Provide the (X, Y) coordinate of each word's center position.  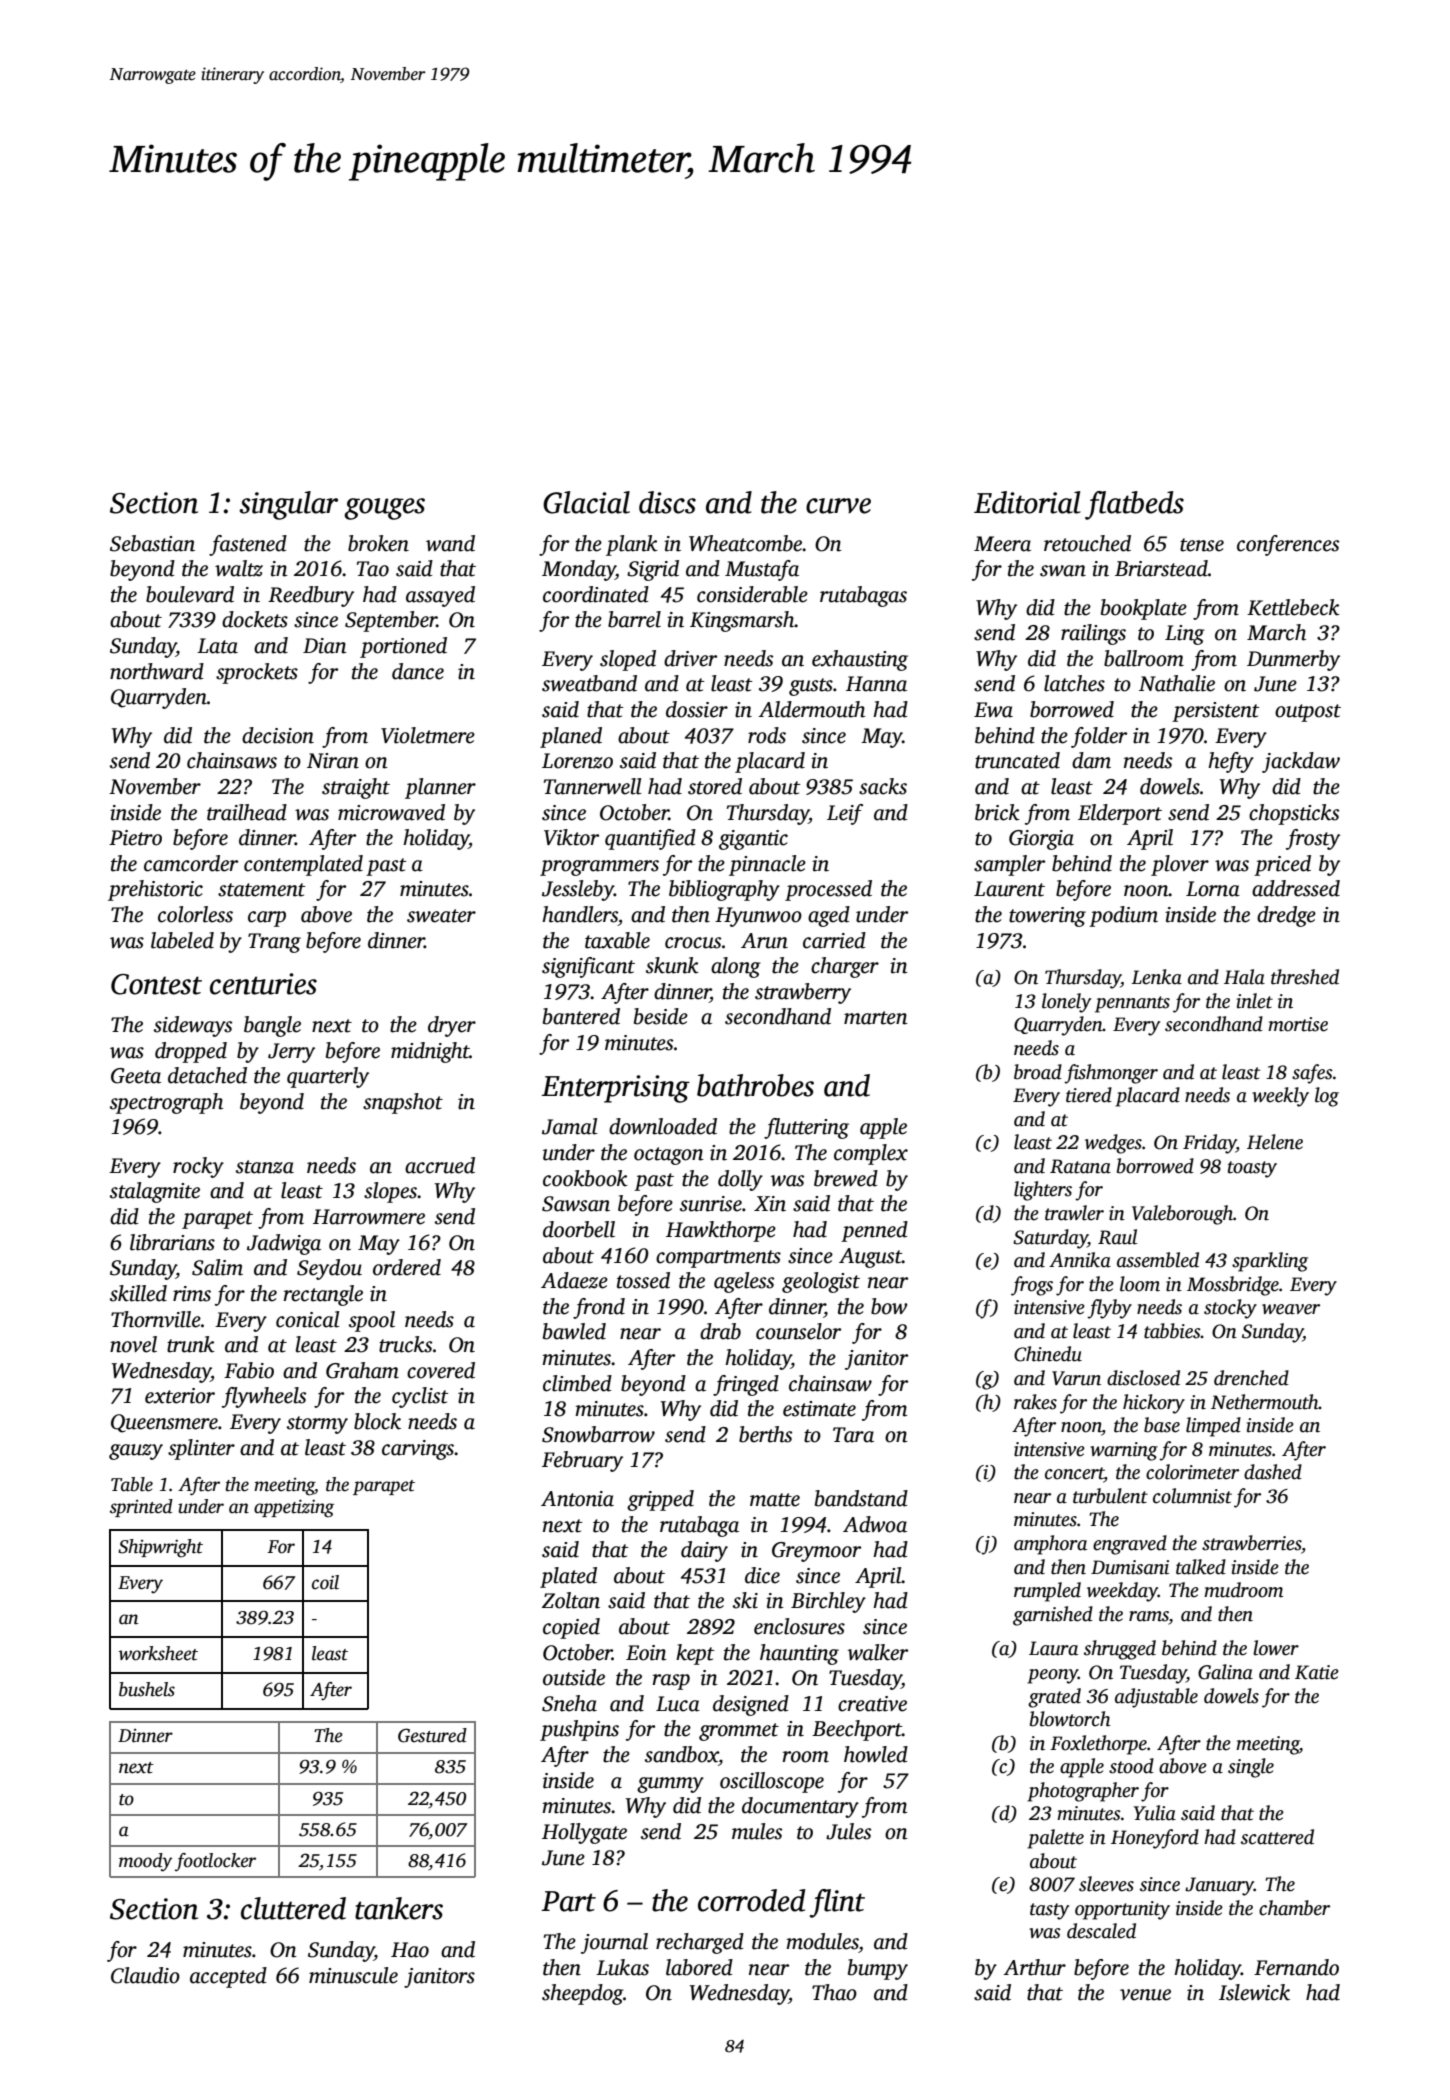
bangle (272, 1026)
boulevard (190, 594)
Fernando (1296, 1967)
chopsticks (1294, 814)
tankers (399, 1908)
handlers (580, 914)
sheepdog (582, 1994)
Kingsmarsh (742, 621)
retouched (1087, 543)
